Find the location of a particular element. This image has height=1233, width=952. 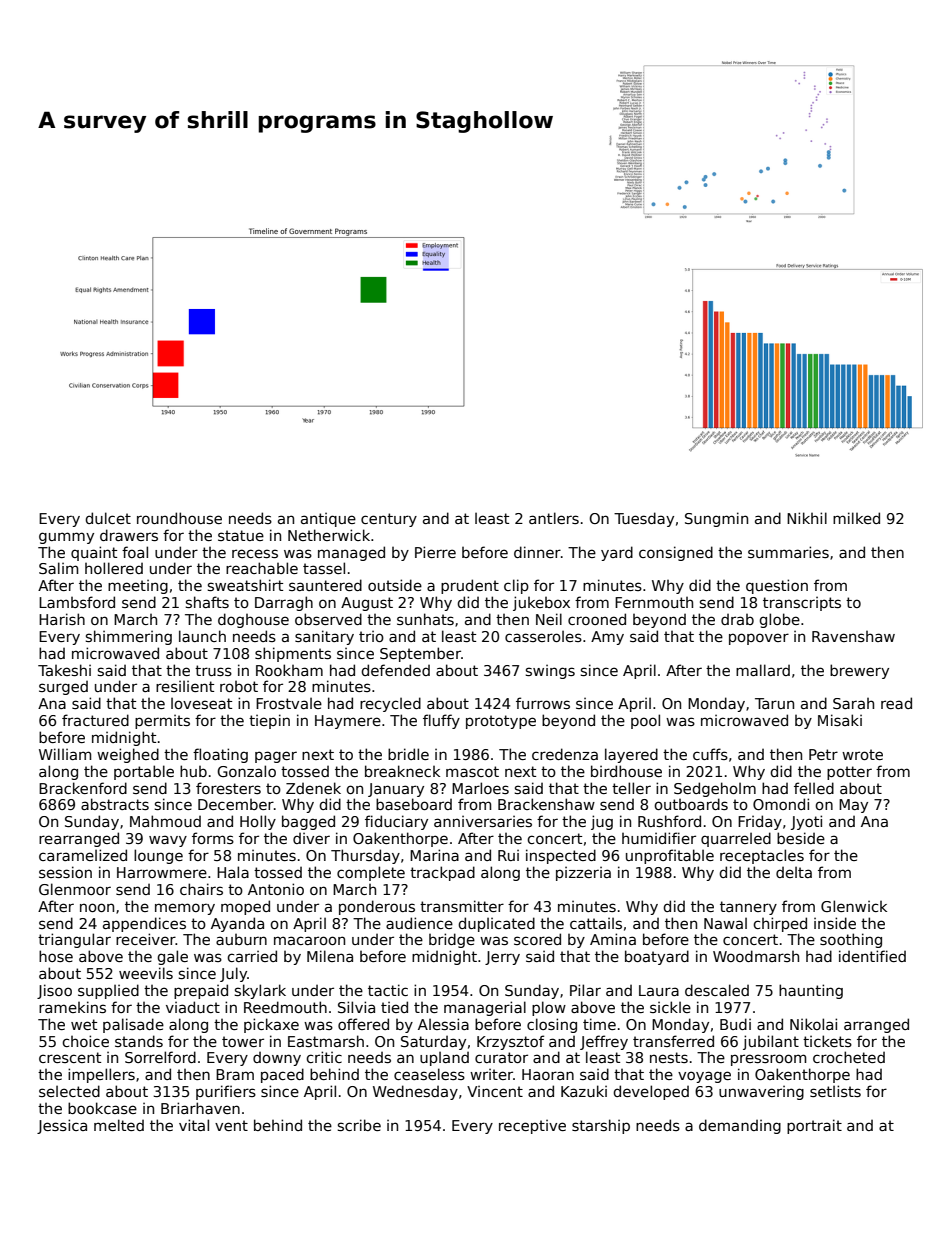

question is located at coordinates (777, 586).
